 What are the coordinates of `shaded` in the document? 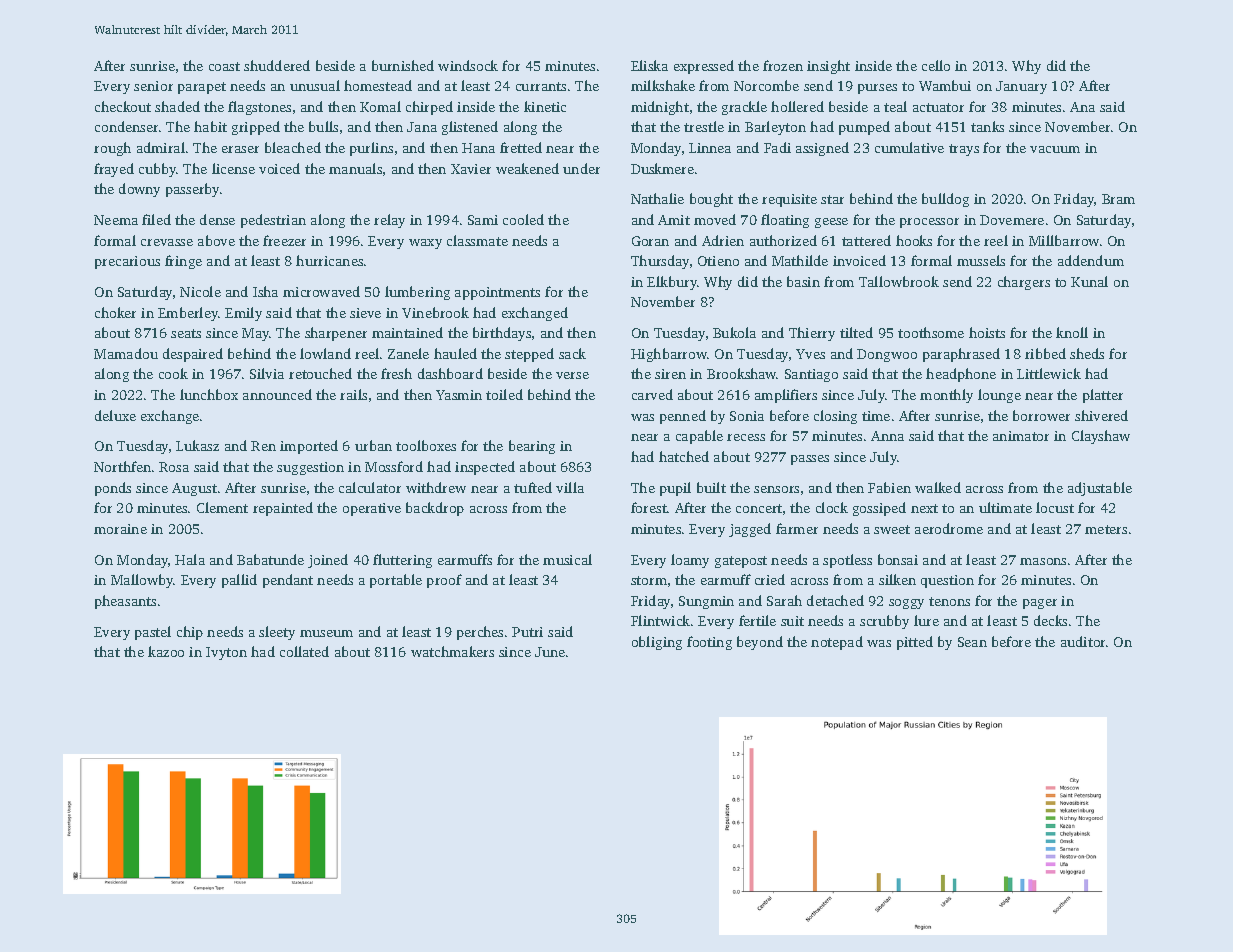 It's located at (177, 106).
